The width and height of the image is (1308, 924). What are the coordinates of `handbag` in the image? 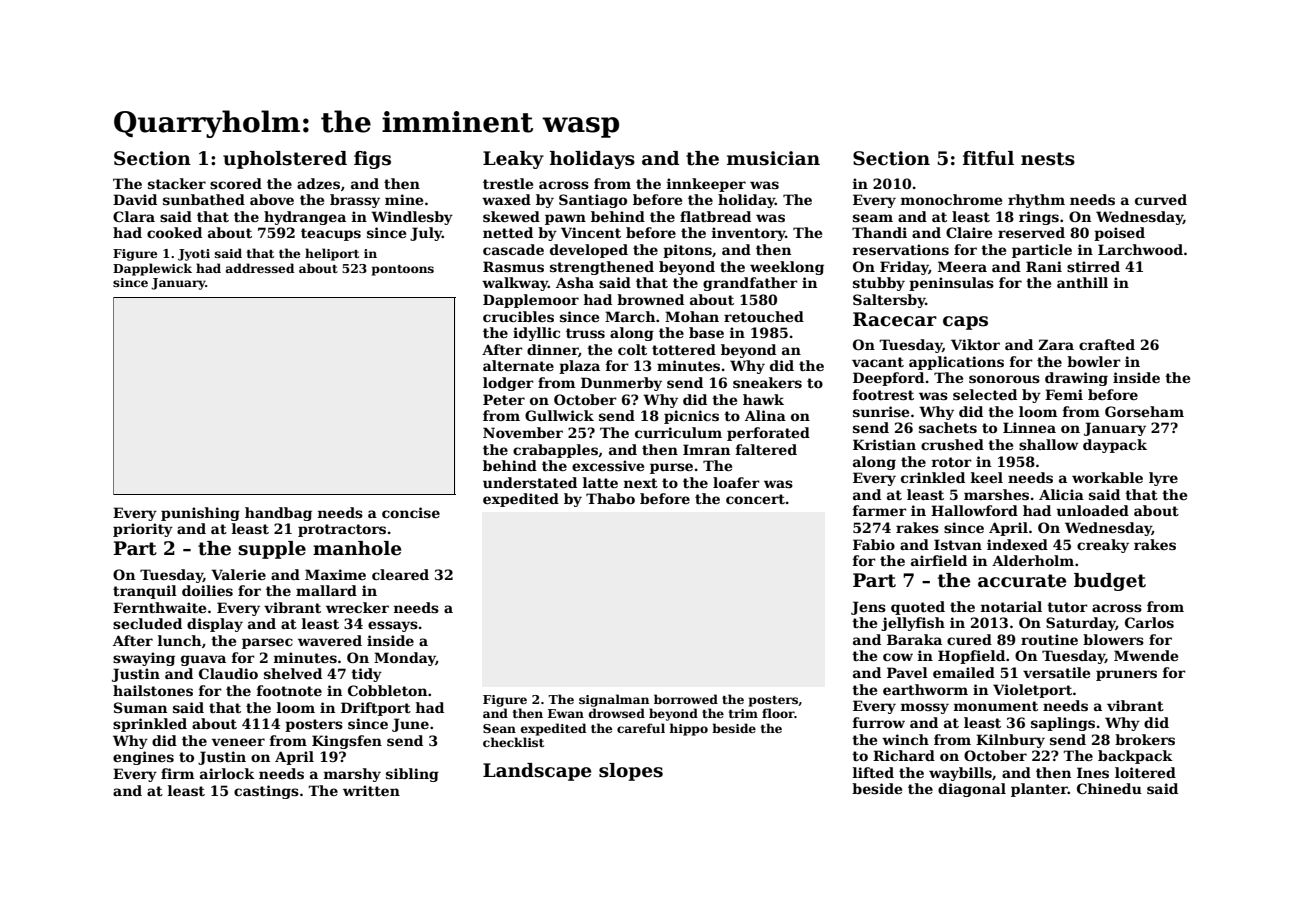 It's located at (278, 514).
